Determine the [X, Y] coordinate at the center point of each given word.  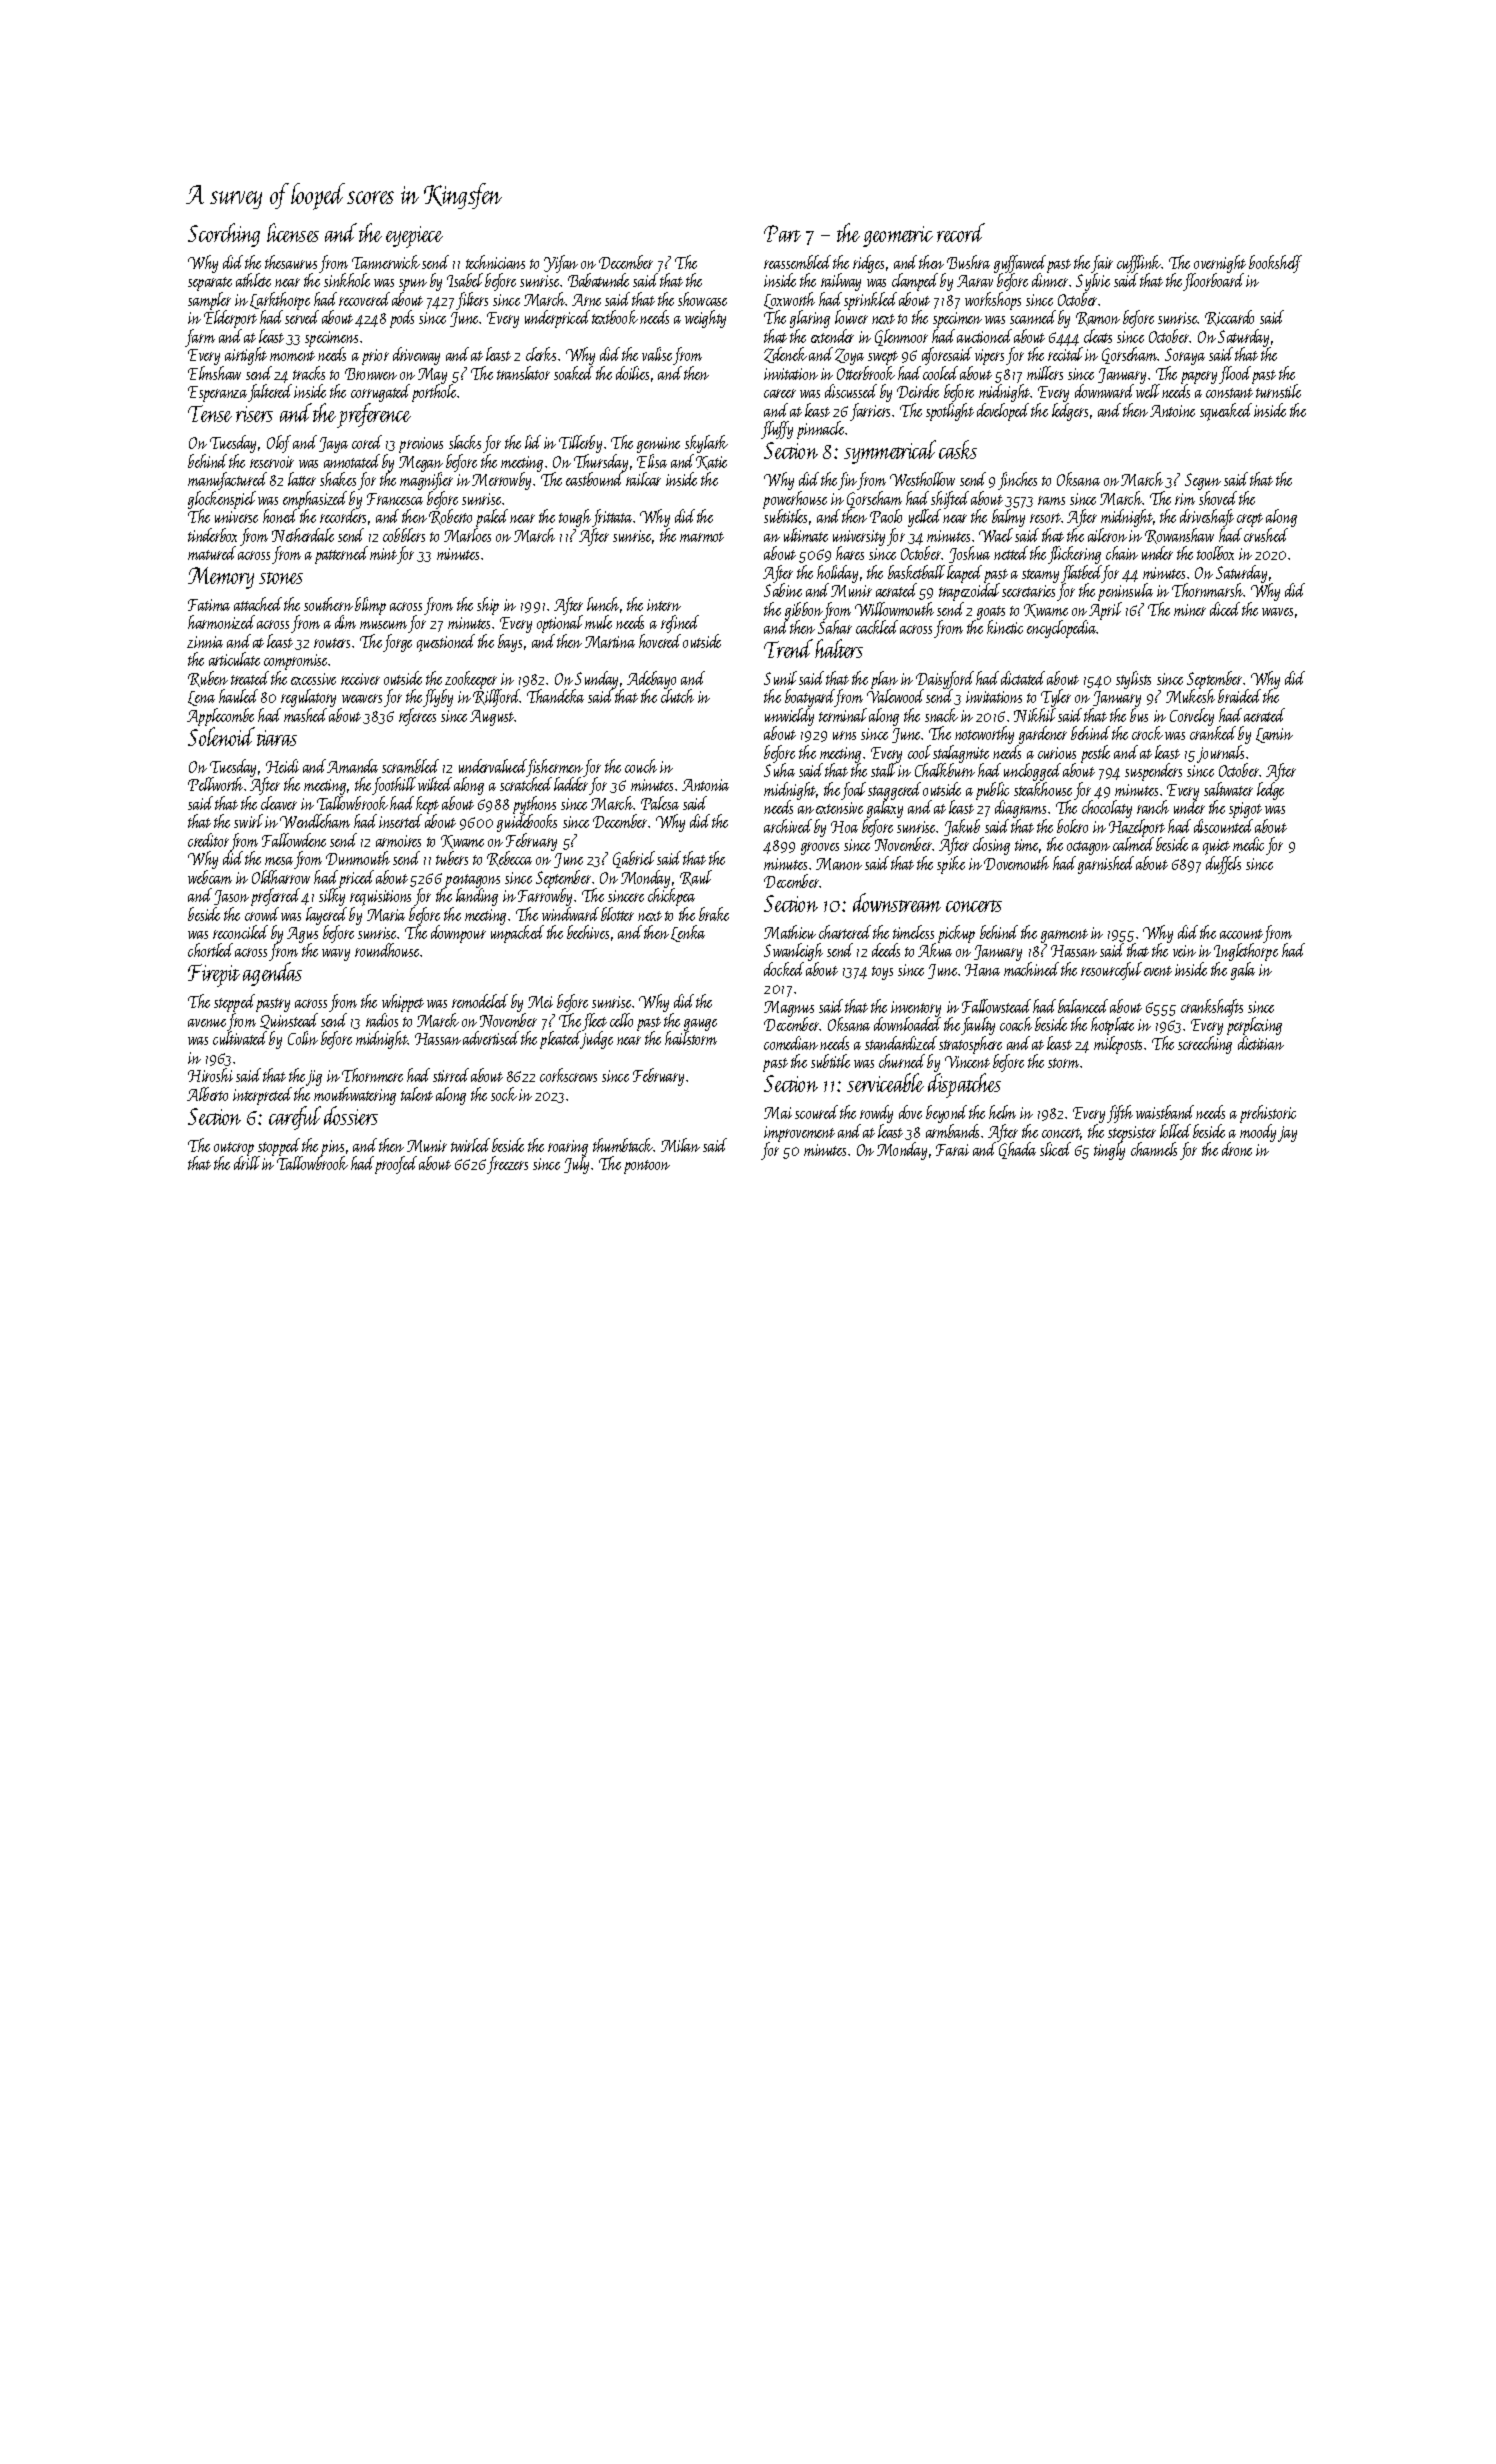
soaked [573, 373]
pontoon [647, 1167]
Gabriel [634, 859]
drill [247, 1163]
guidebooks [527, 823]
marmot [702, 537]
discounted [1223, 826]
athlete [253, 280]
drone [1237, 1149]
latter [302, 479]
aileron [1107, 535]
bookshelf [1275, 264]
